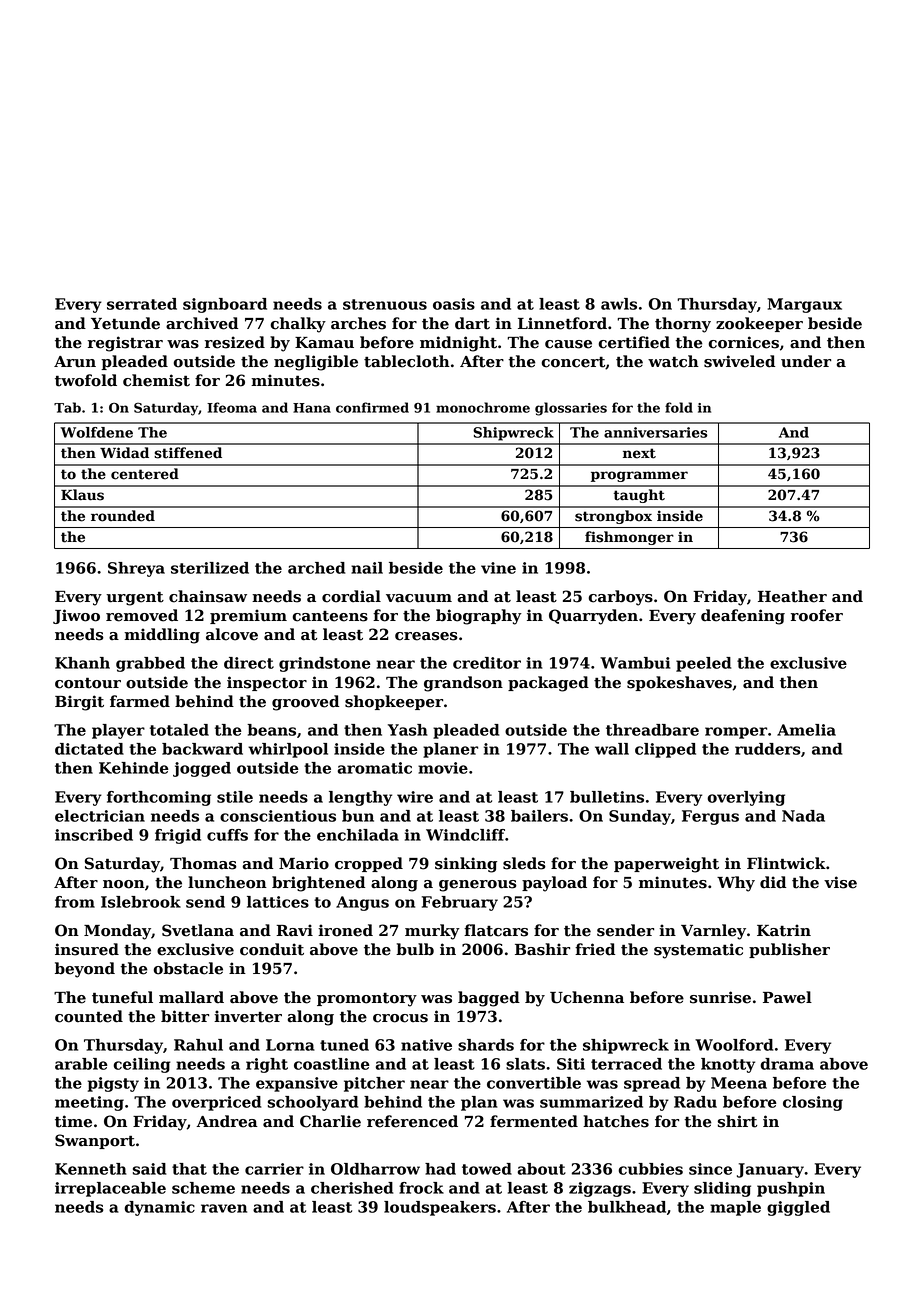  Describe the element at coordinates (679, 683) in the page. I see `spokeshaves` at that location.
